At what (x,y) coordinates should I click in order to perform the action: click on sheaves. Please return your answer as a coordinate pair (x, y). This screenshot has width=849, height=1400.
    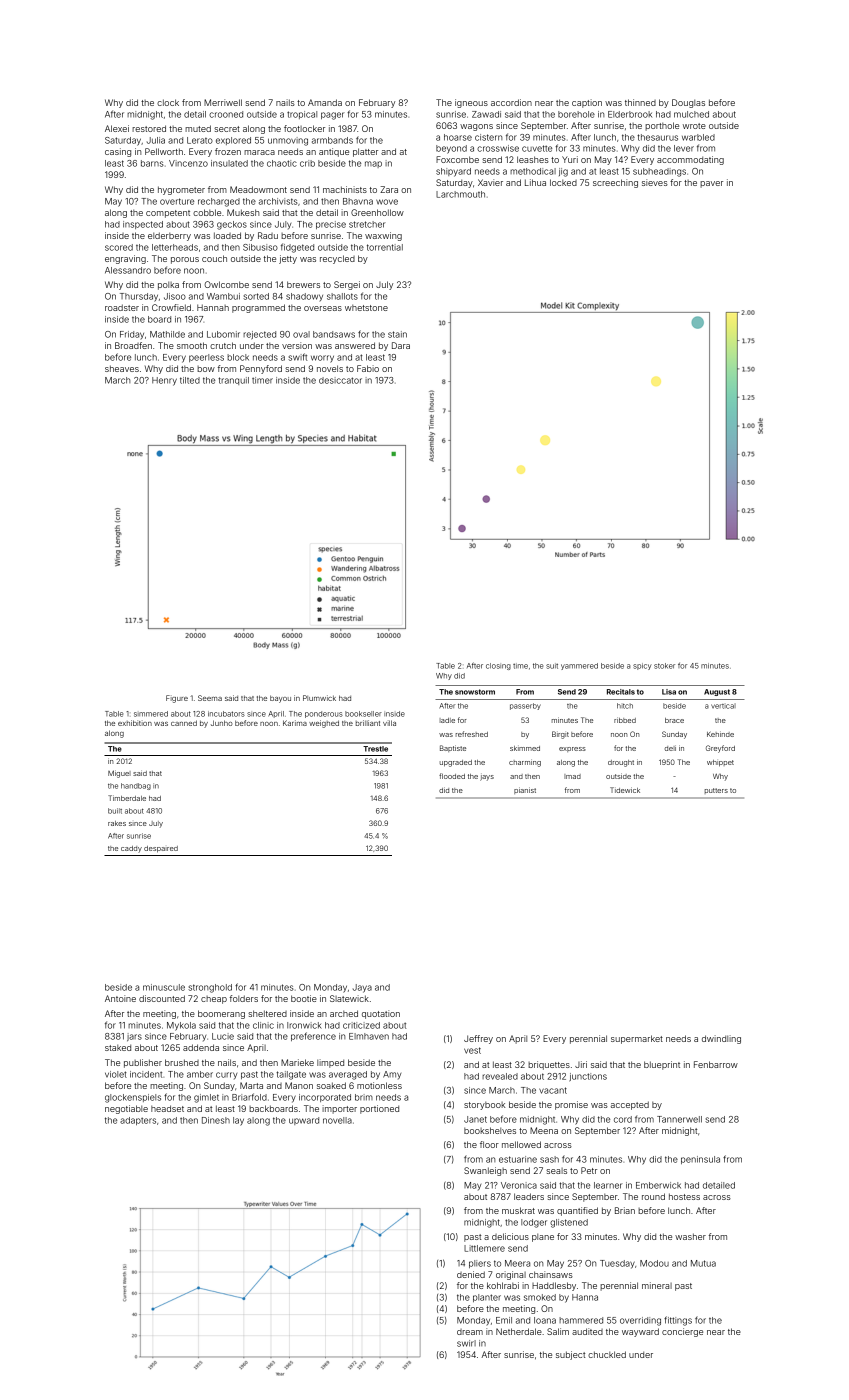
    Looking at the image, I should click on (122, 368).
